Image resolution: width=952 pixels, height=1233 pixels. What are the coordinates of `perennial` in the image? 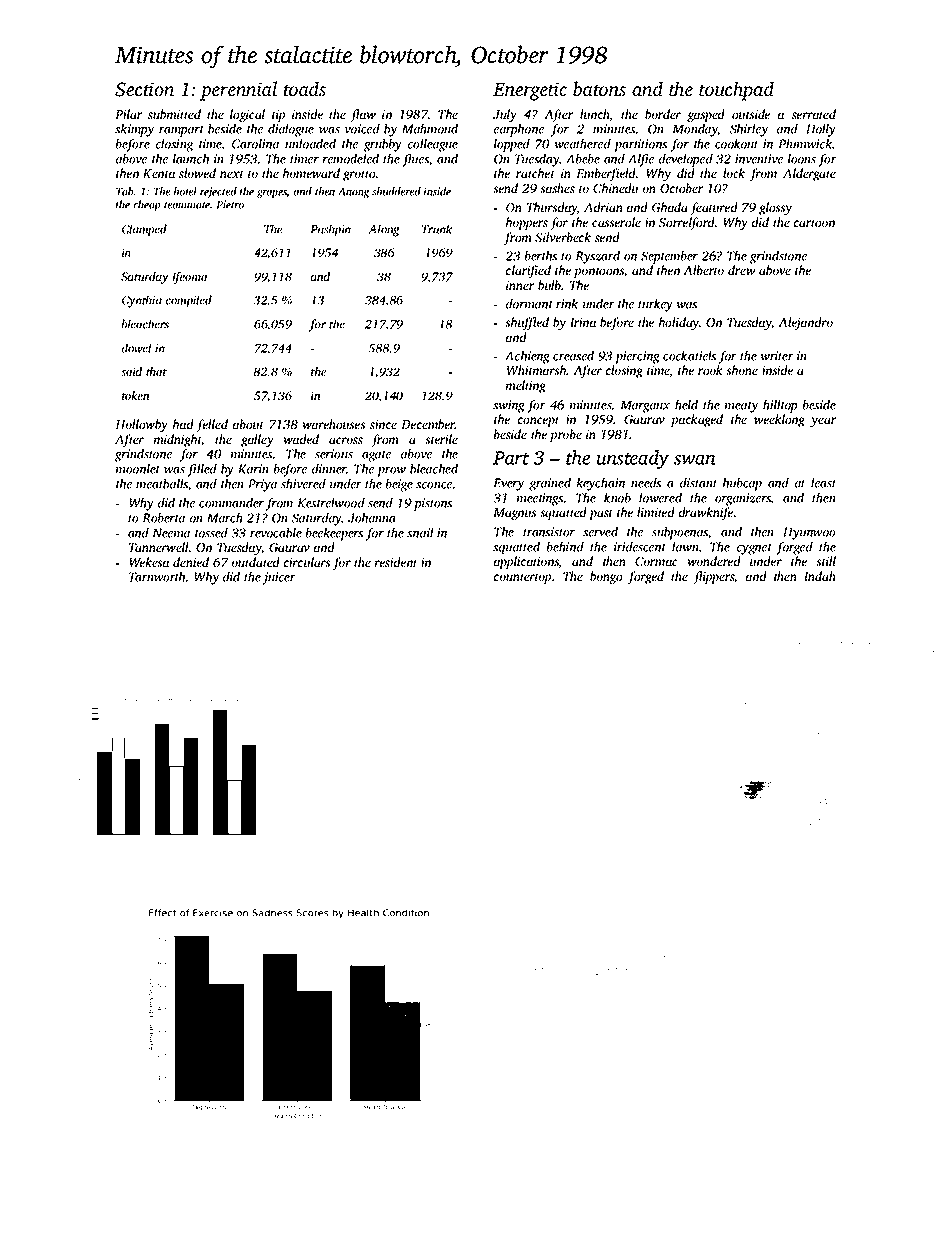 It's located at (238, 91).
